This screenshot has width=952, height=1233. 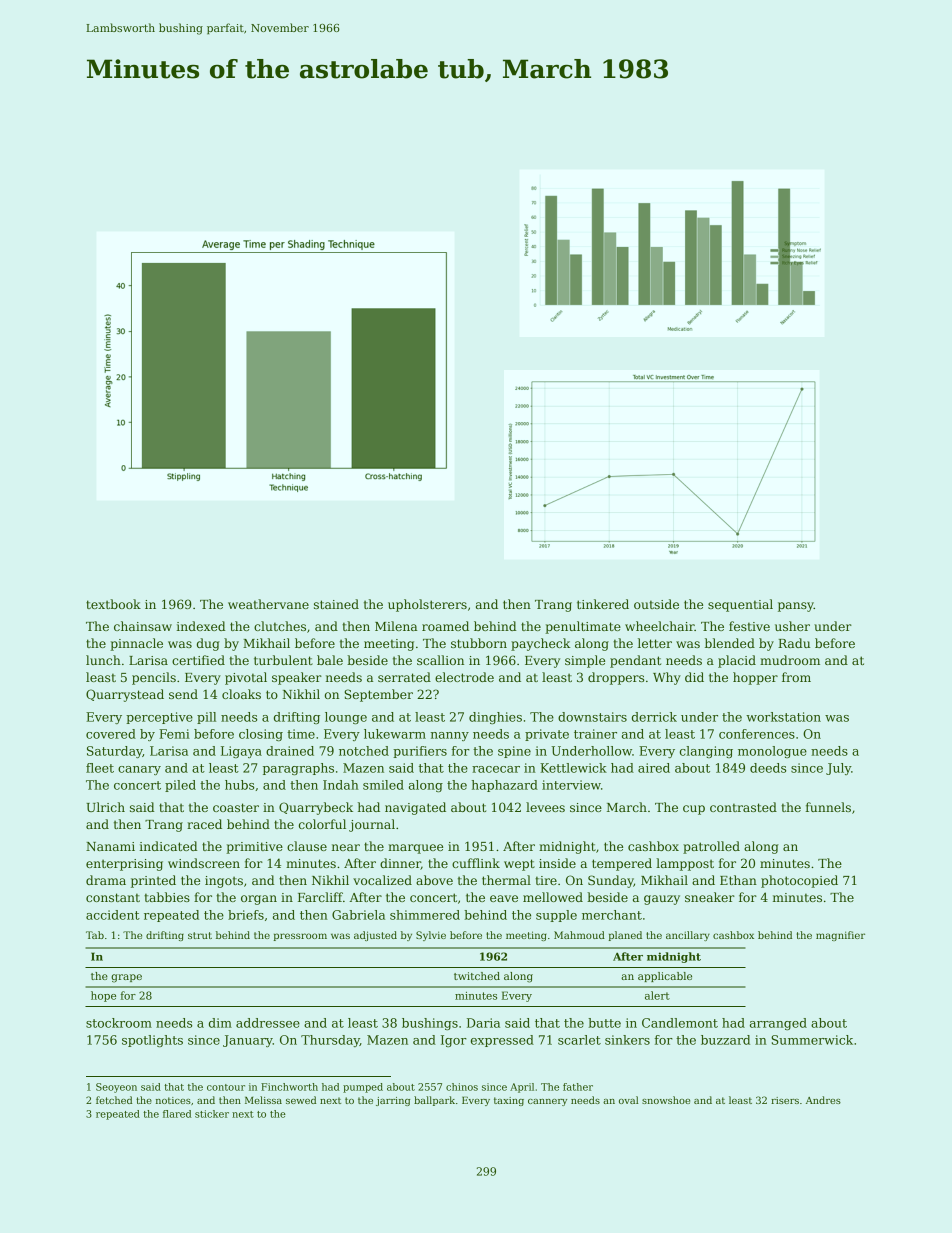 What do you see at coordinates (828, 807) in the screenshot?
I see `funnels` at bounding box center [828, 807].
